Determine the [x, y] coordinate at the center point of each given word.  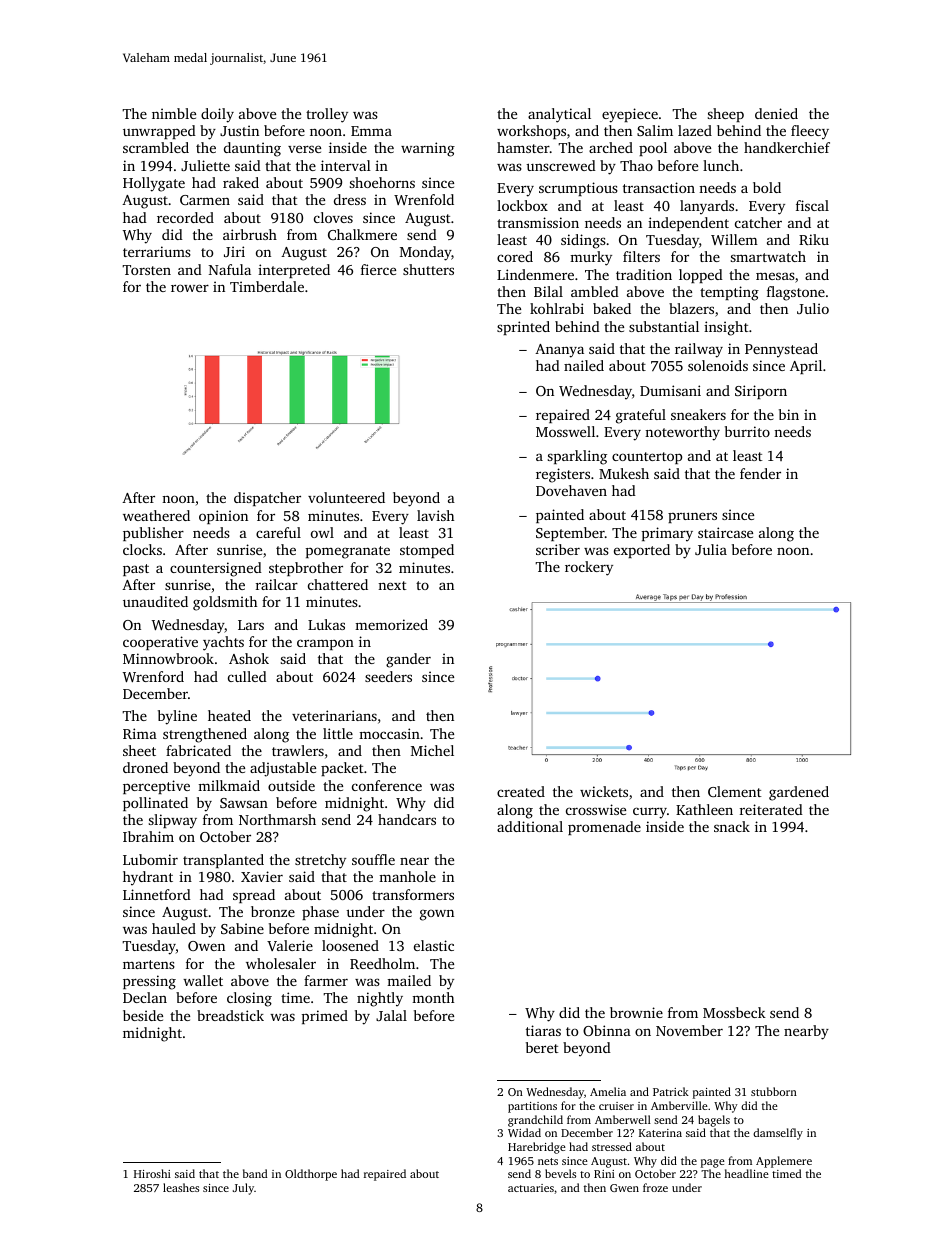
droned [145, 767]
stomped [427, 551]
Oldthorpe [311, 1175]
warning [428, 149]
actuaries [531, 1188]
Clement [735, 791]
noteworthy [682, 433]
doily [217, 115]
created [521, 791]
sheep [726, 115]
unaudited [155, 601]
